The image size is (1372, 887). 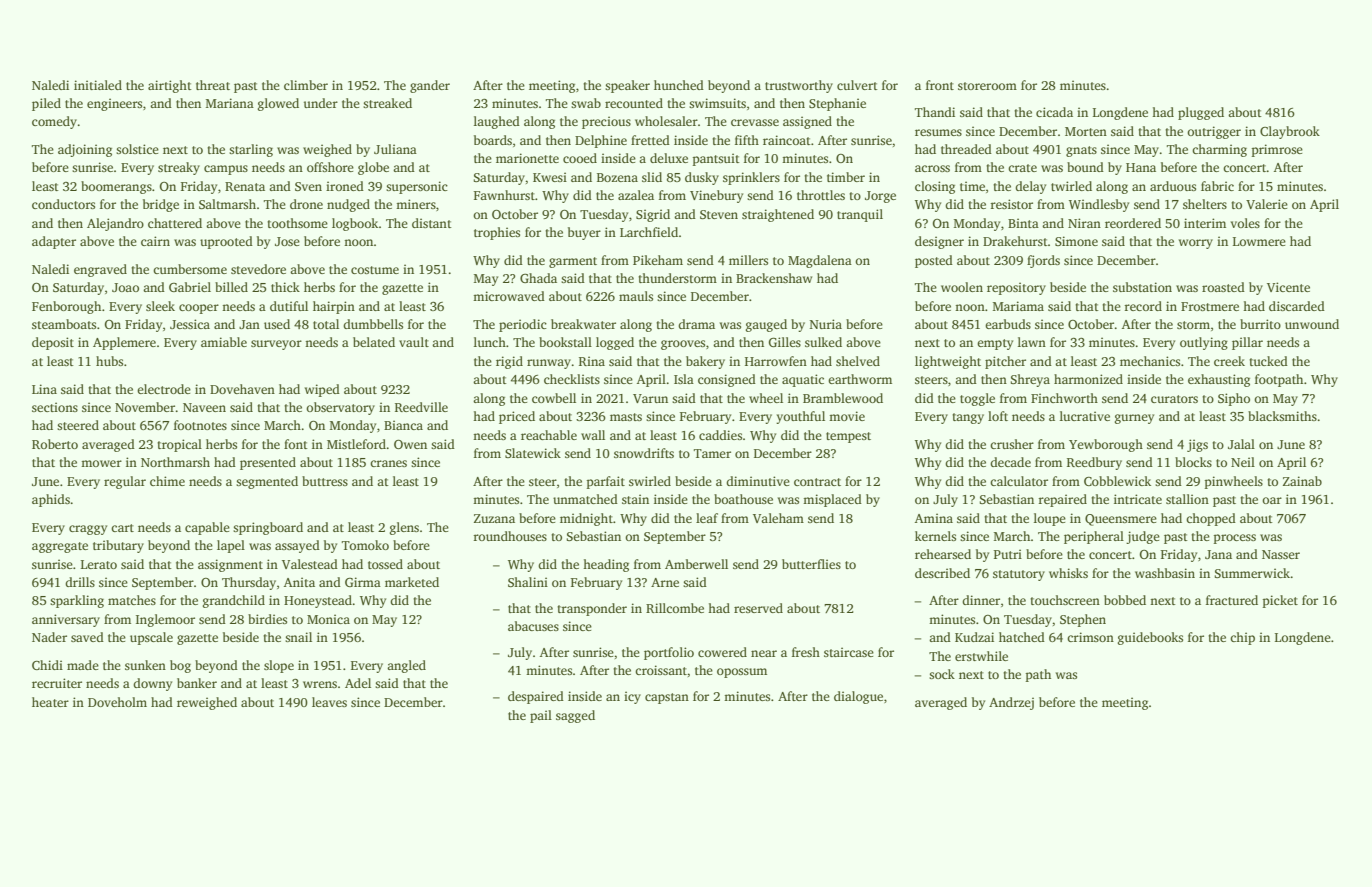 I want to click on Vicente, so click(x=1288, y=287).
